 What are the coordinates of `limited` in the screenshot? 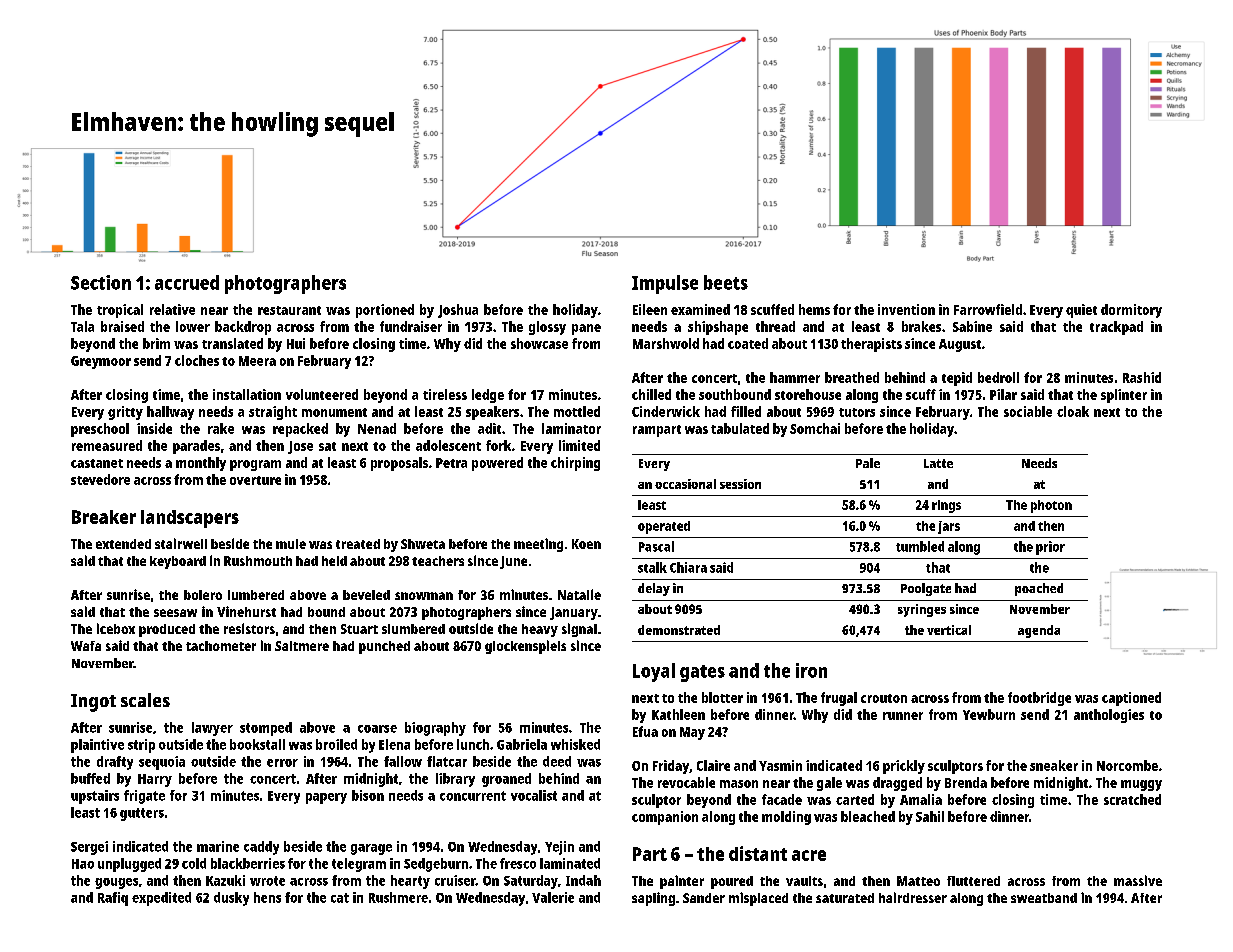 It's located at (579, 445).
